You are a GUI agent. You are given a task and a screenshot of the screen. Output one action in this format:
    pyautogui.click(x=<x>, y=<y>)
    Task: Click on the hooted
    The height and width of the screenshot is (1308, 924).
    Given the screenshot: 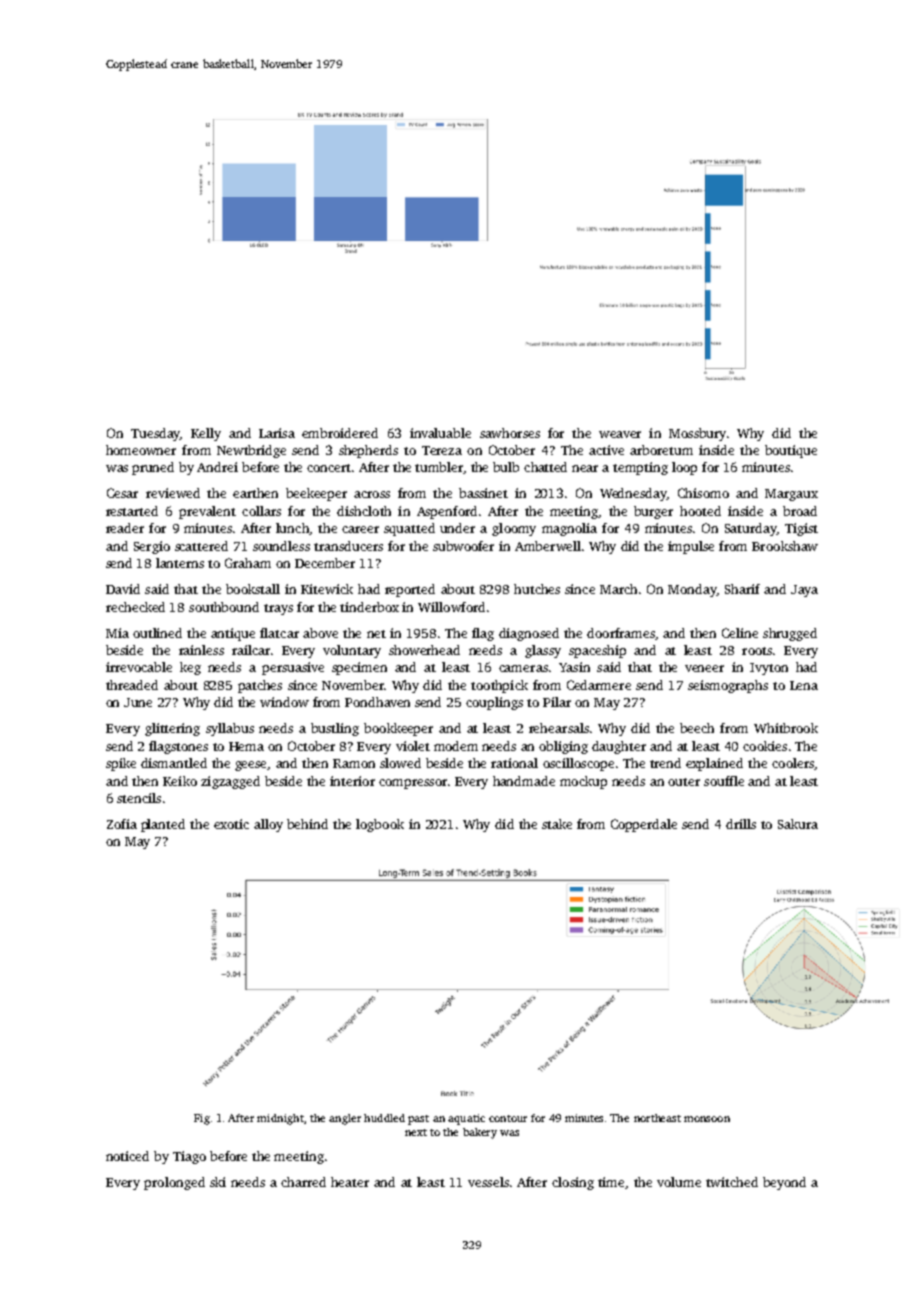 What is the action you would take?
    pyautogui.click(x=700, y=511)
